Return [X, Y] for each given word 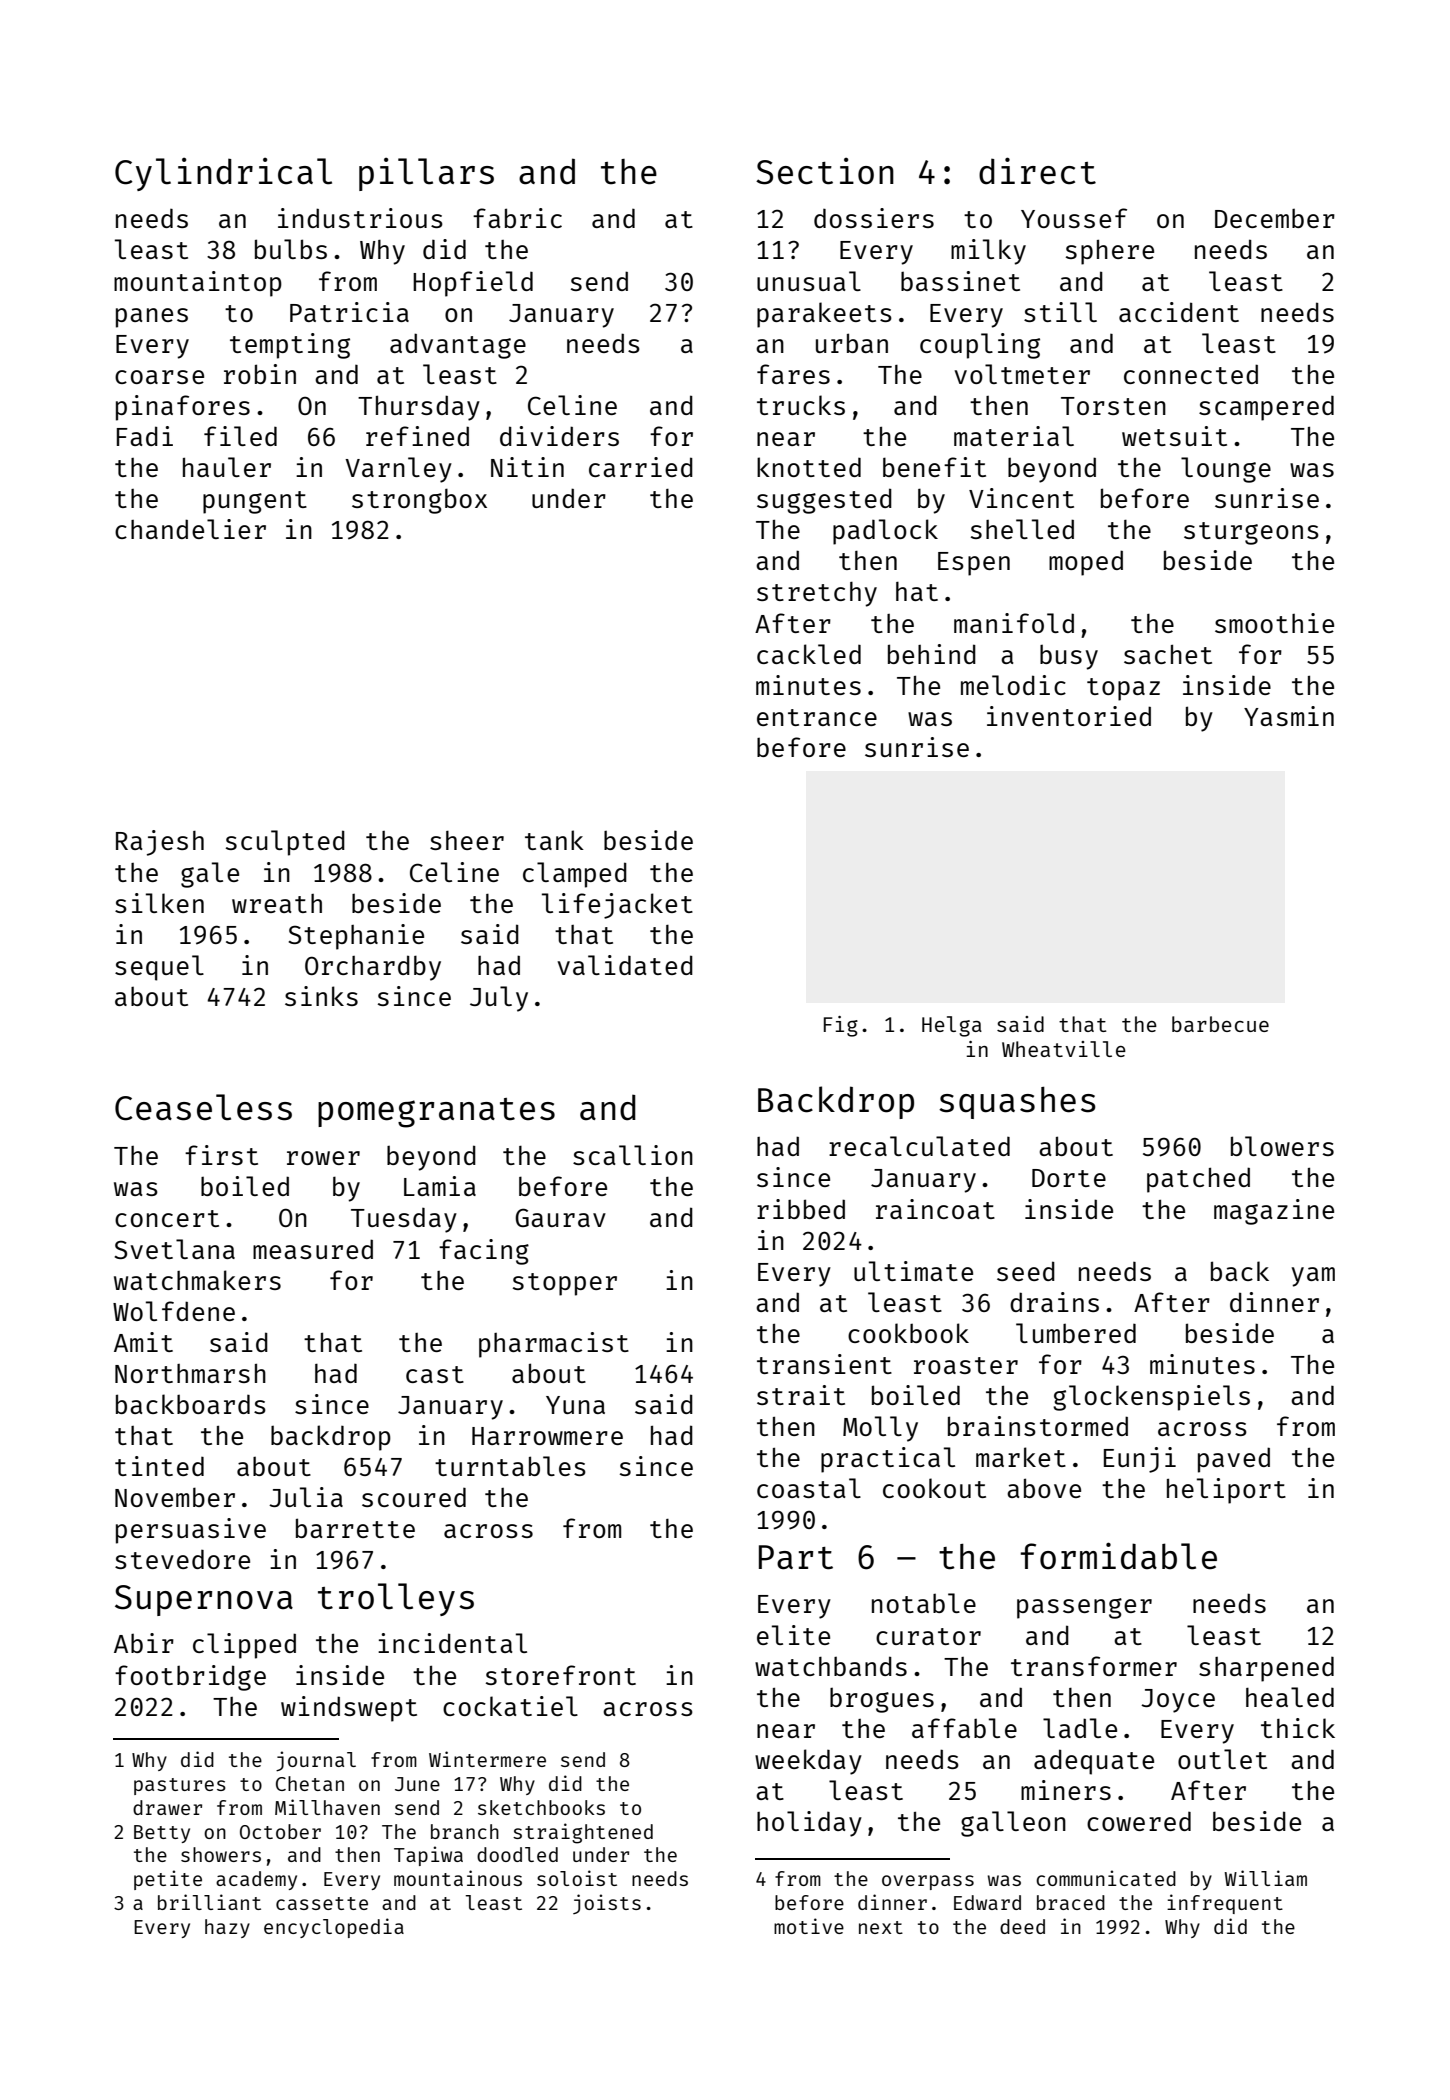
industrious [360, 218]
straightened [583, 1833]
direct [1037, 171]
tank [554, 840]
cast [435, 1374]
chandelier [190, 529]
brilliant [209, 1902]
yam [1313, 1277]
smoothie [1274, 623]
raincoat [935, 1209]
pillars [426, 174]
